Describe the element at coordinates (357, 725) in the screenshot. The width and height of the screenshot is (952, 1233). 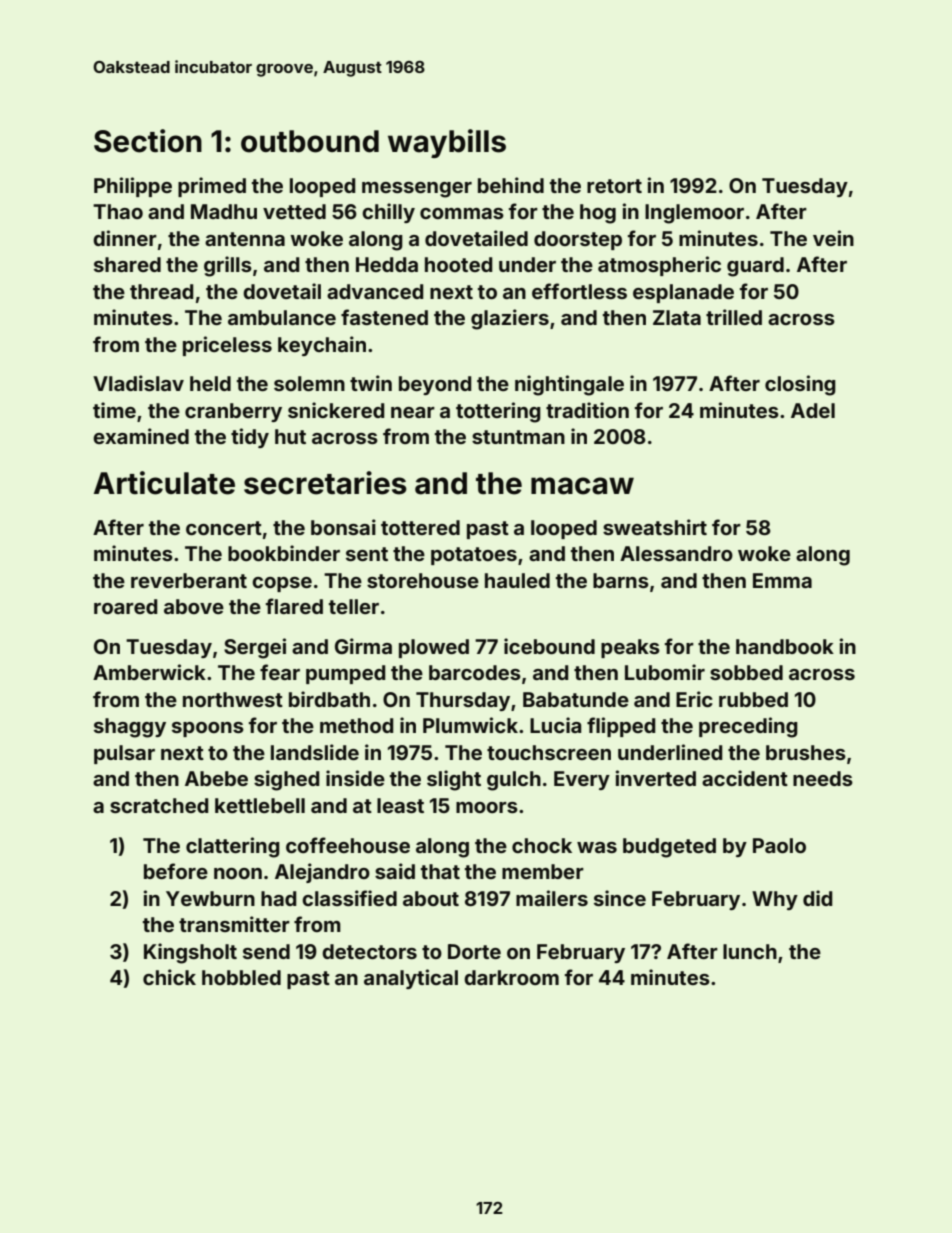
I see `method` at that location.
